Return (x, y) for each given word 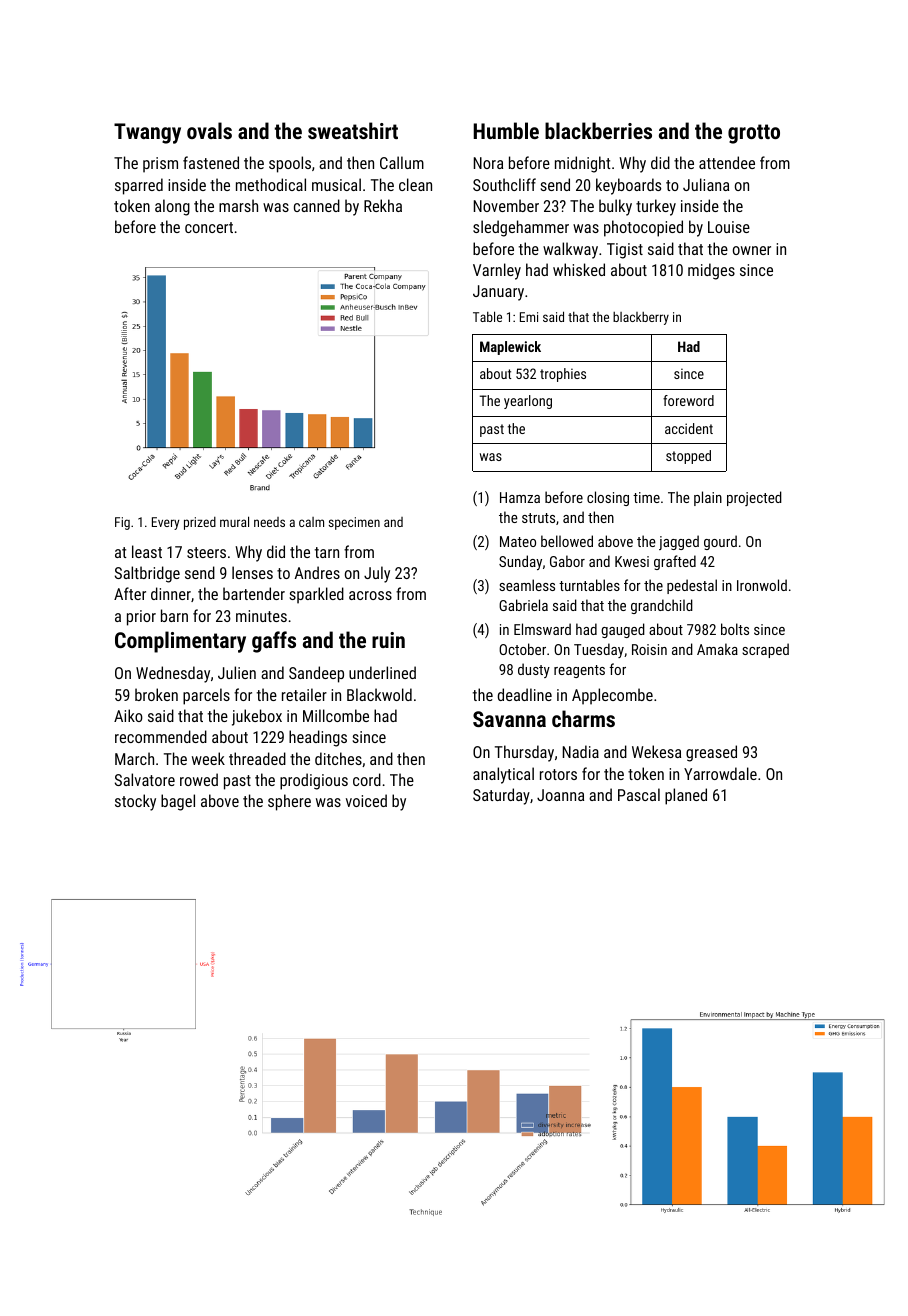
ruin (388, 640)
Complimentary (180, 642)
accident (689, 428)
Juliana (706, 184)
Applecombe (612, 696)
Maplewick (510, 348)
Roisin (649, 649)
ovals (209, 130)
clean (415, 184)
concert (209, 227)
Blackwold (379, 694)
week (208, 758)
